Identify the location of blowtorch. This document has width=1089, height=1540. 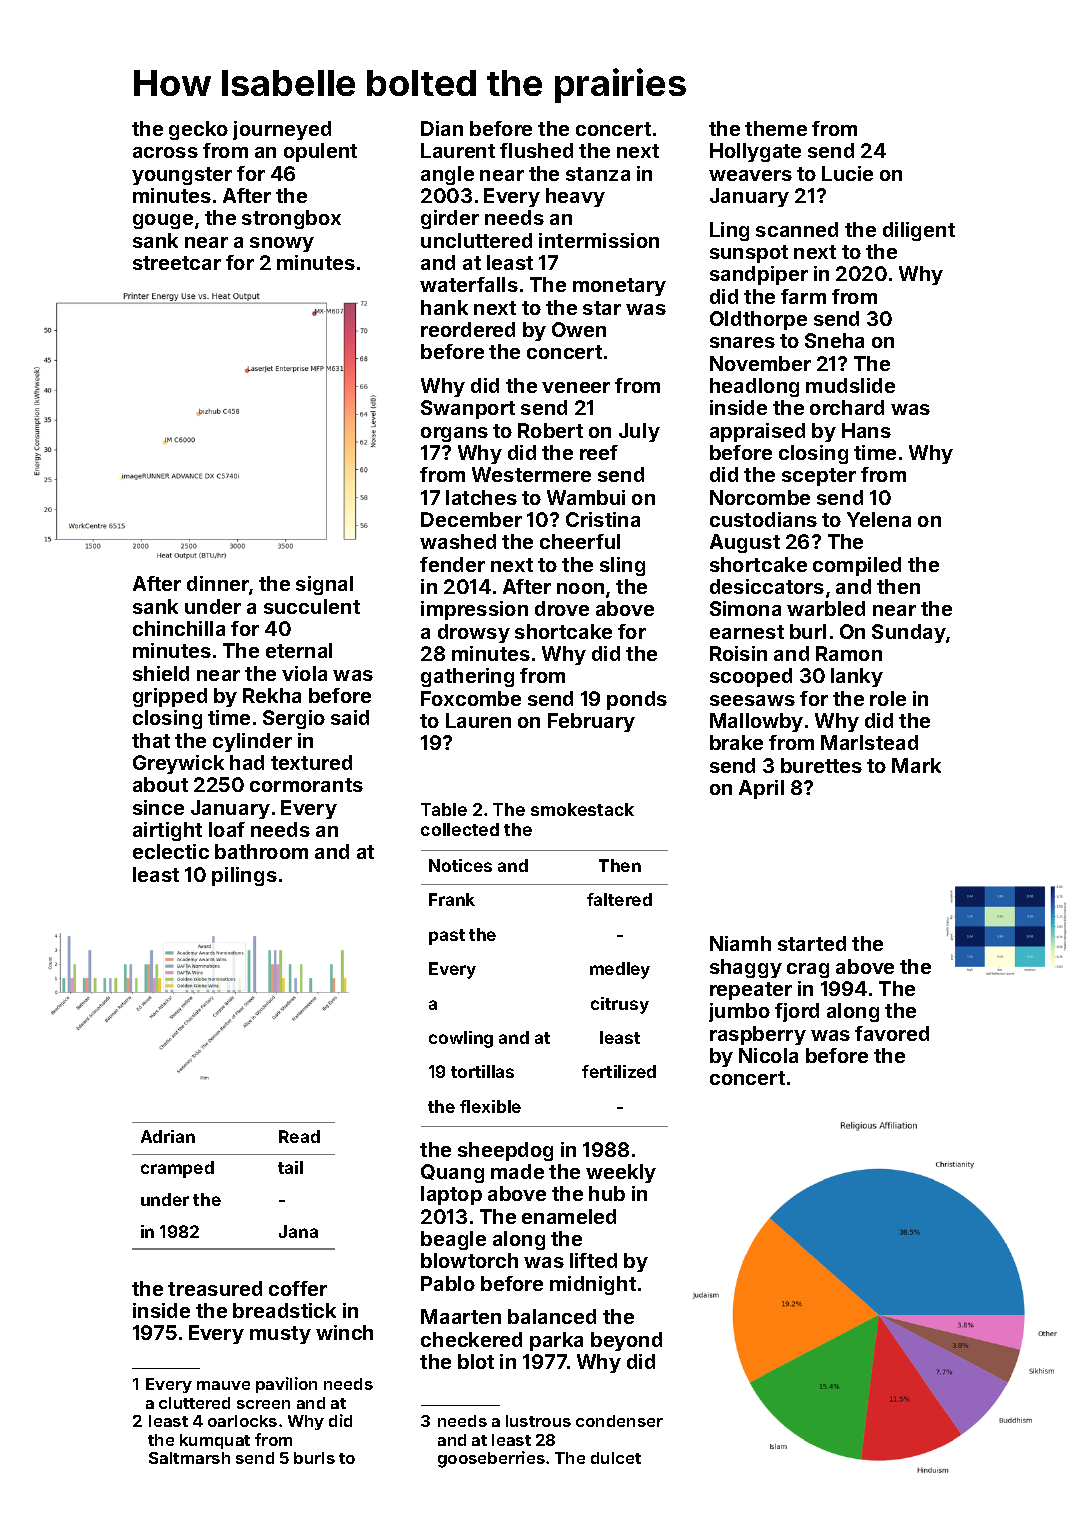
(469, 1260).
